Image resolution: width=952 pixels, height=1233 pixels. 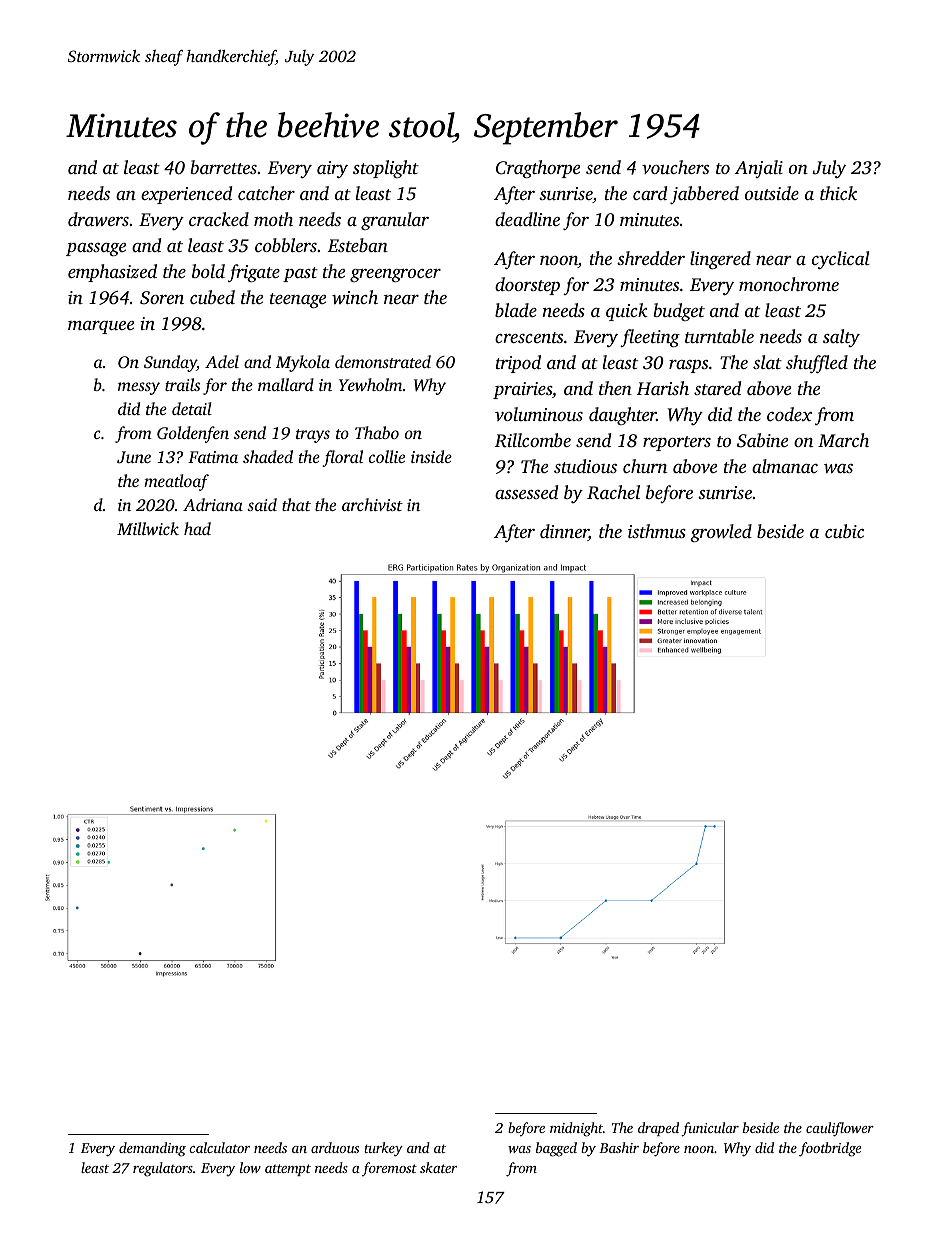 What do you see at coordinates (564, 532) in the image?
I see `dinner` at bounding box center [564, 532].
